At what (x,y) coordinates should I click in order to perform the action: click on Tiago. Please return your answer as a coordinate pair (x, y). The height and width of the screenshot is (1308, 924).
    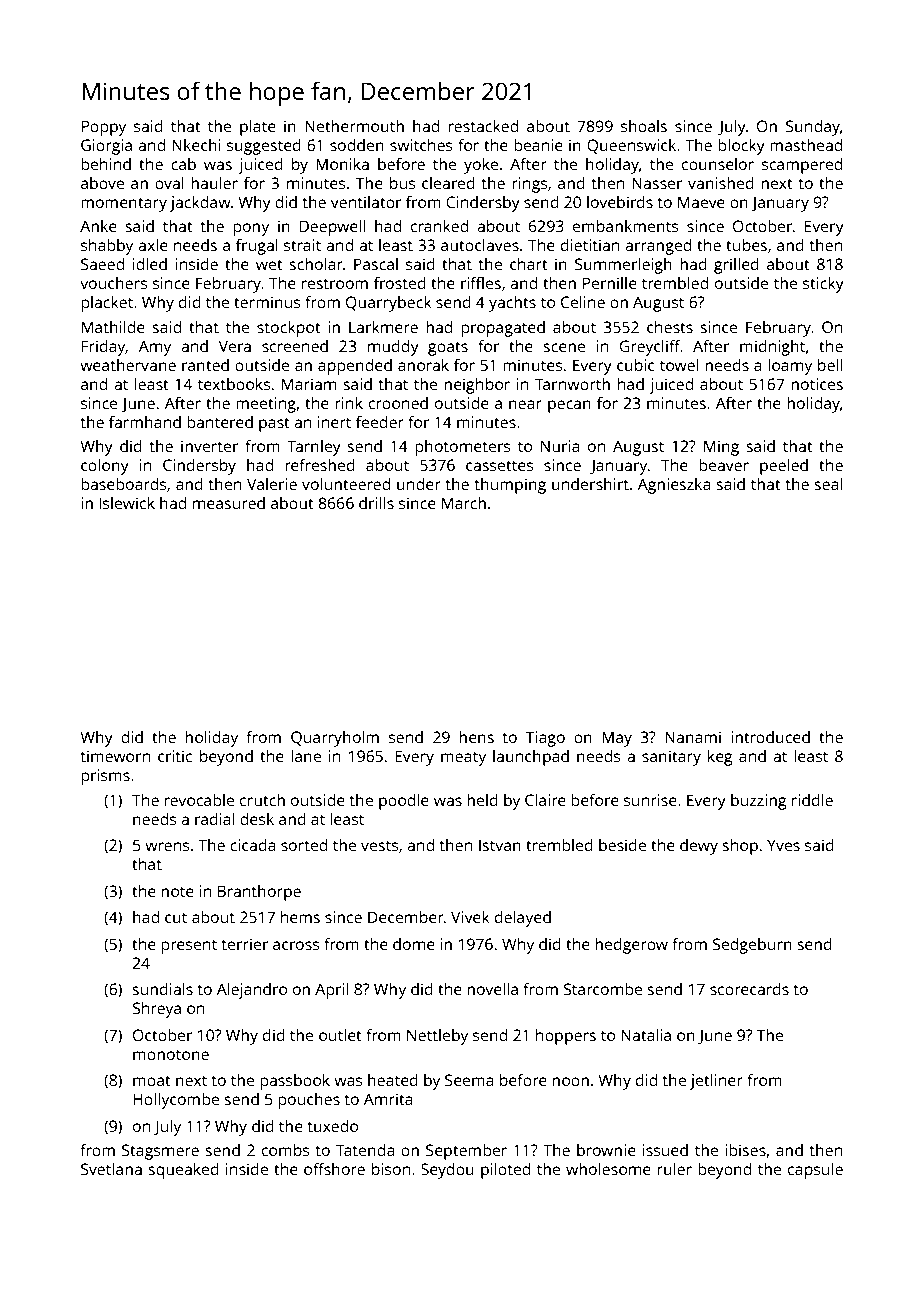
    Looking at the image, I should click on (545, 739).
